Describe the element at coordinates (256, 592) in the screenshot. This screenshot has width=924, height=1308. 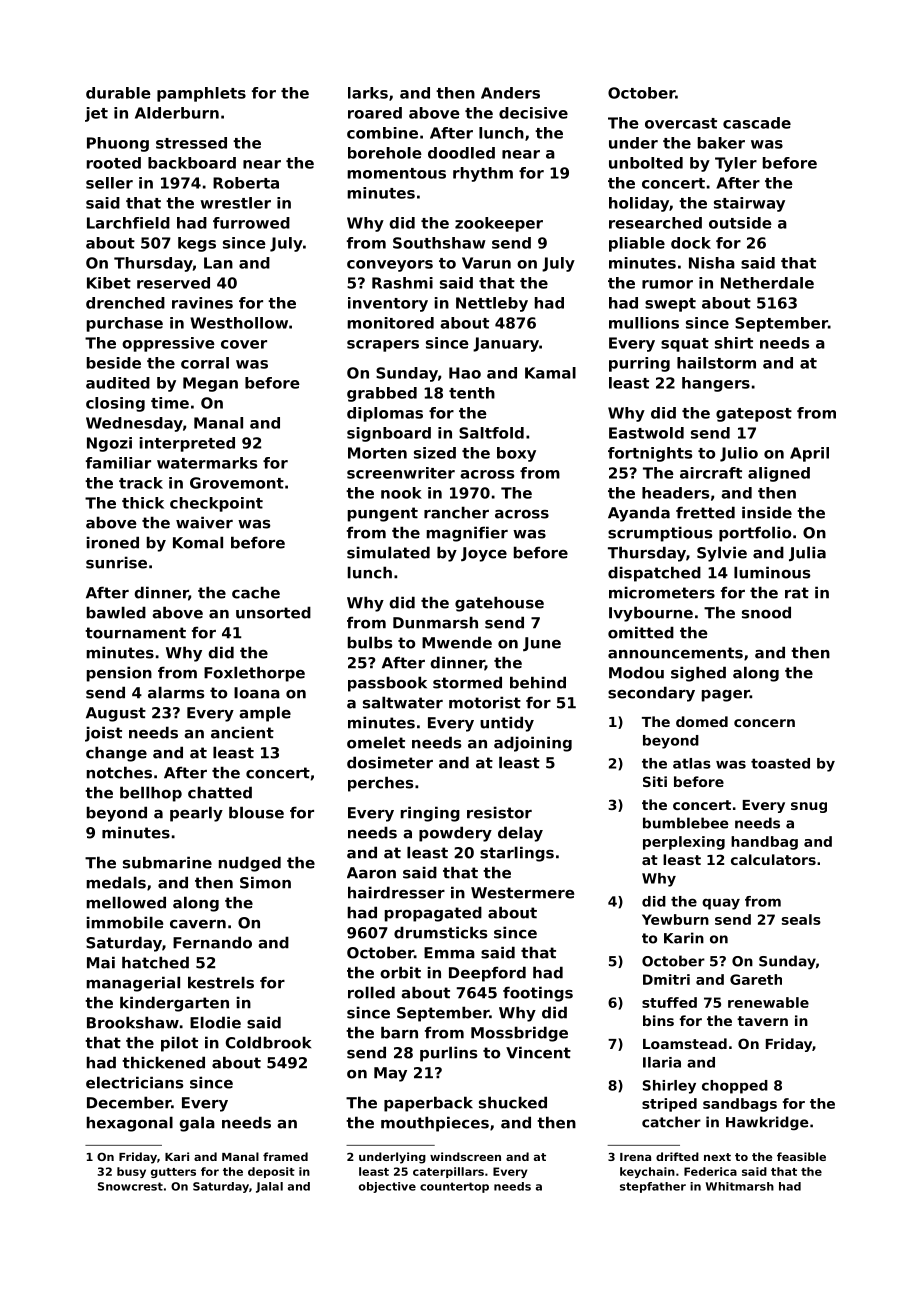
I see `cache` at that location.
